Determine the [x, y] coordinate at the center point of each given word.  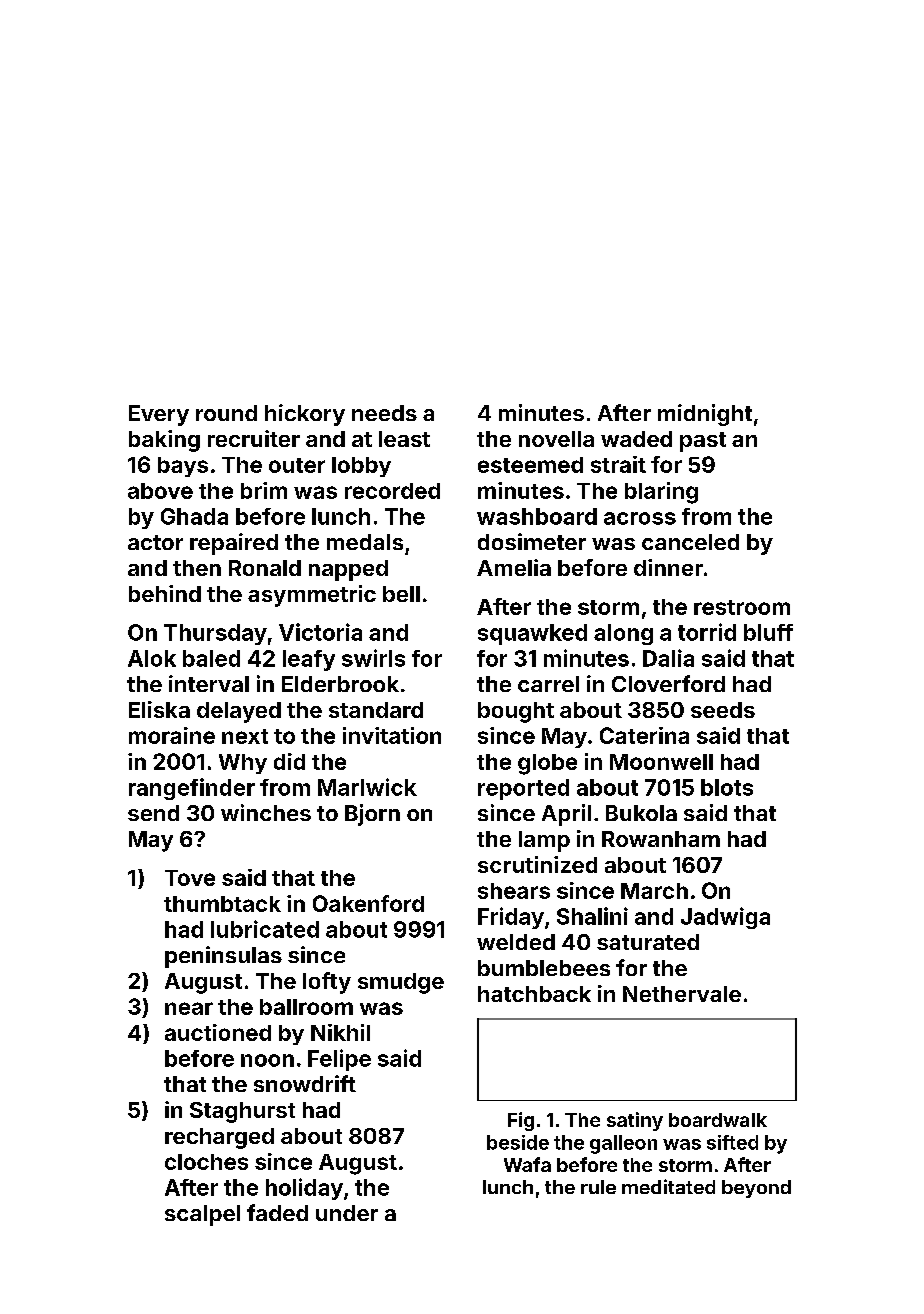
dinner [668, 567]
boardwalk [718, 1120]
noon [267, 1060]
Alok [152, 658]
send [153, 813]
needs [384, 413]
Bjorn [372, 815]
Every [159, 415]
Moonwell [661, 762]
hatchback [534, 994]
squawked [532, 634]
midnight [705, 415]
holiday [304, 1189]
